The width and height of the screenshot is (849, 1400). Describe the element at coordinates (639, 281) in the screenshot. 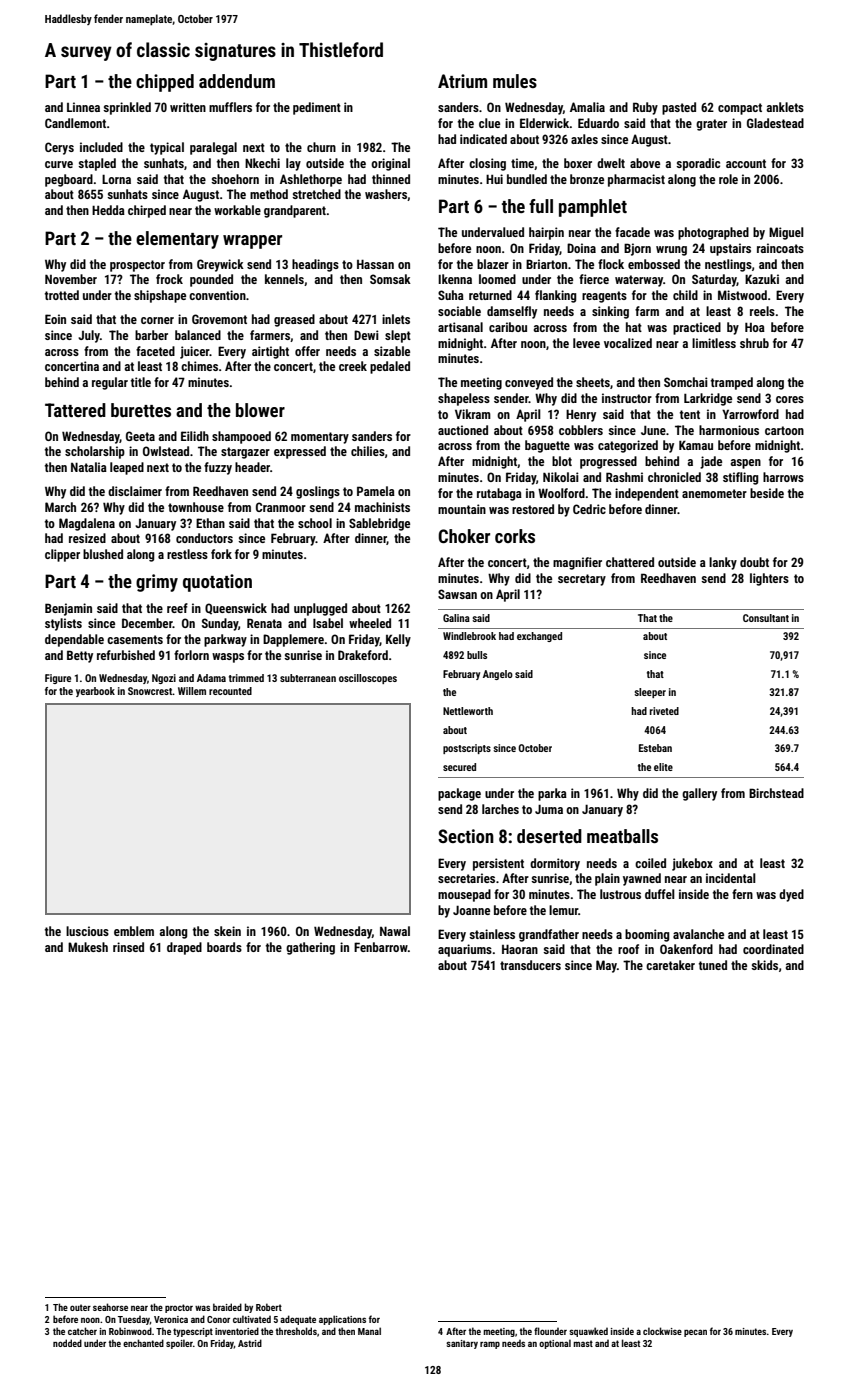

I see `waterway` at that location.
